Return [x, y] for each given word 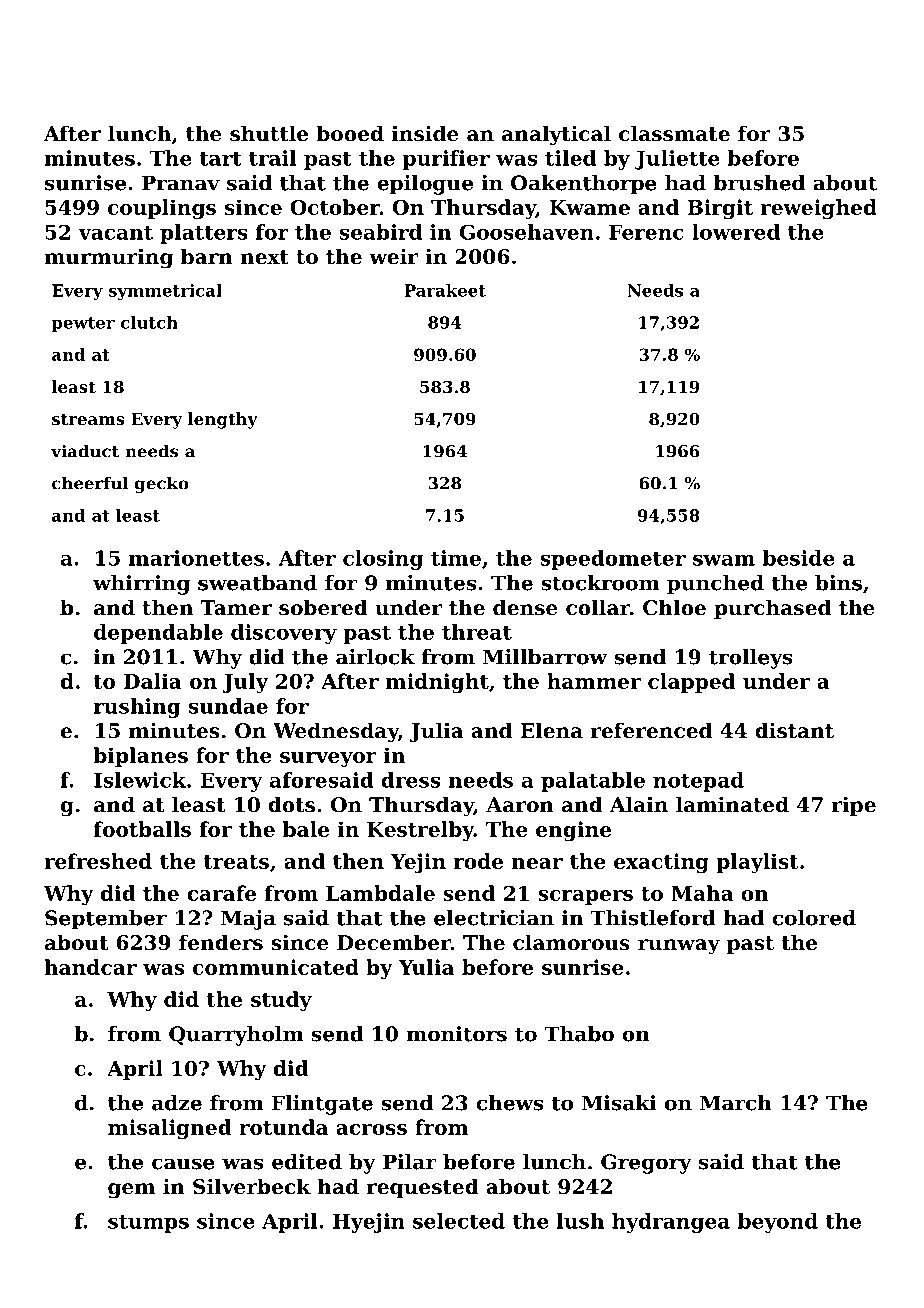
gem [131, 1191]
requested [422, 1188]
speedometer [613, 560]
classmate [674, 133]
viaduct [85, 451]
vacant [115, 233]
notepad [698, 782]
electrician [494, 918]
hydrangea [671, 1223]
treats [236, 862]
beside [799, 558]
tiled [570, 158]
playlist [757, 863]
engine [573, 831]
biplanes [141, 757]
